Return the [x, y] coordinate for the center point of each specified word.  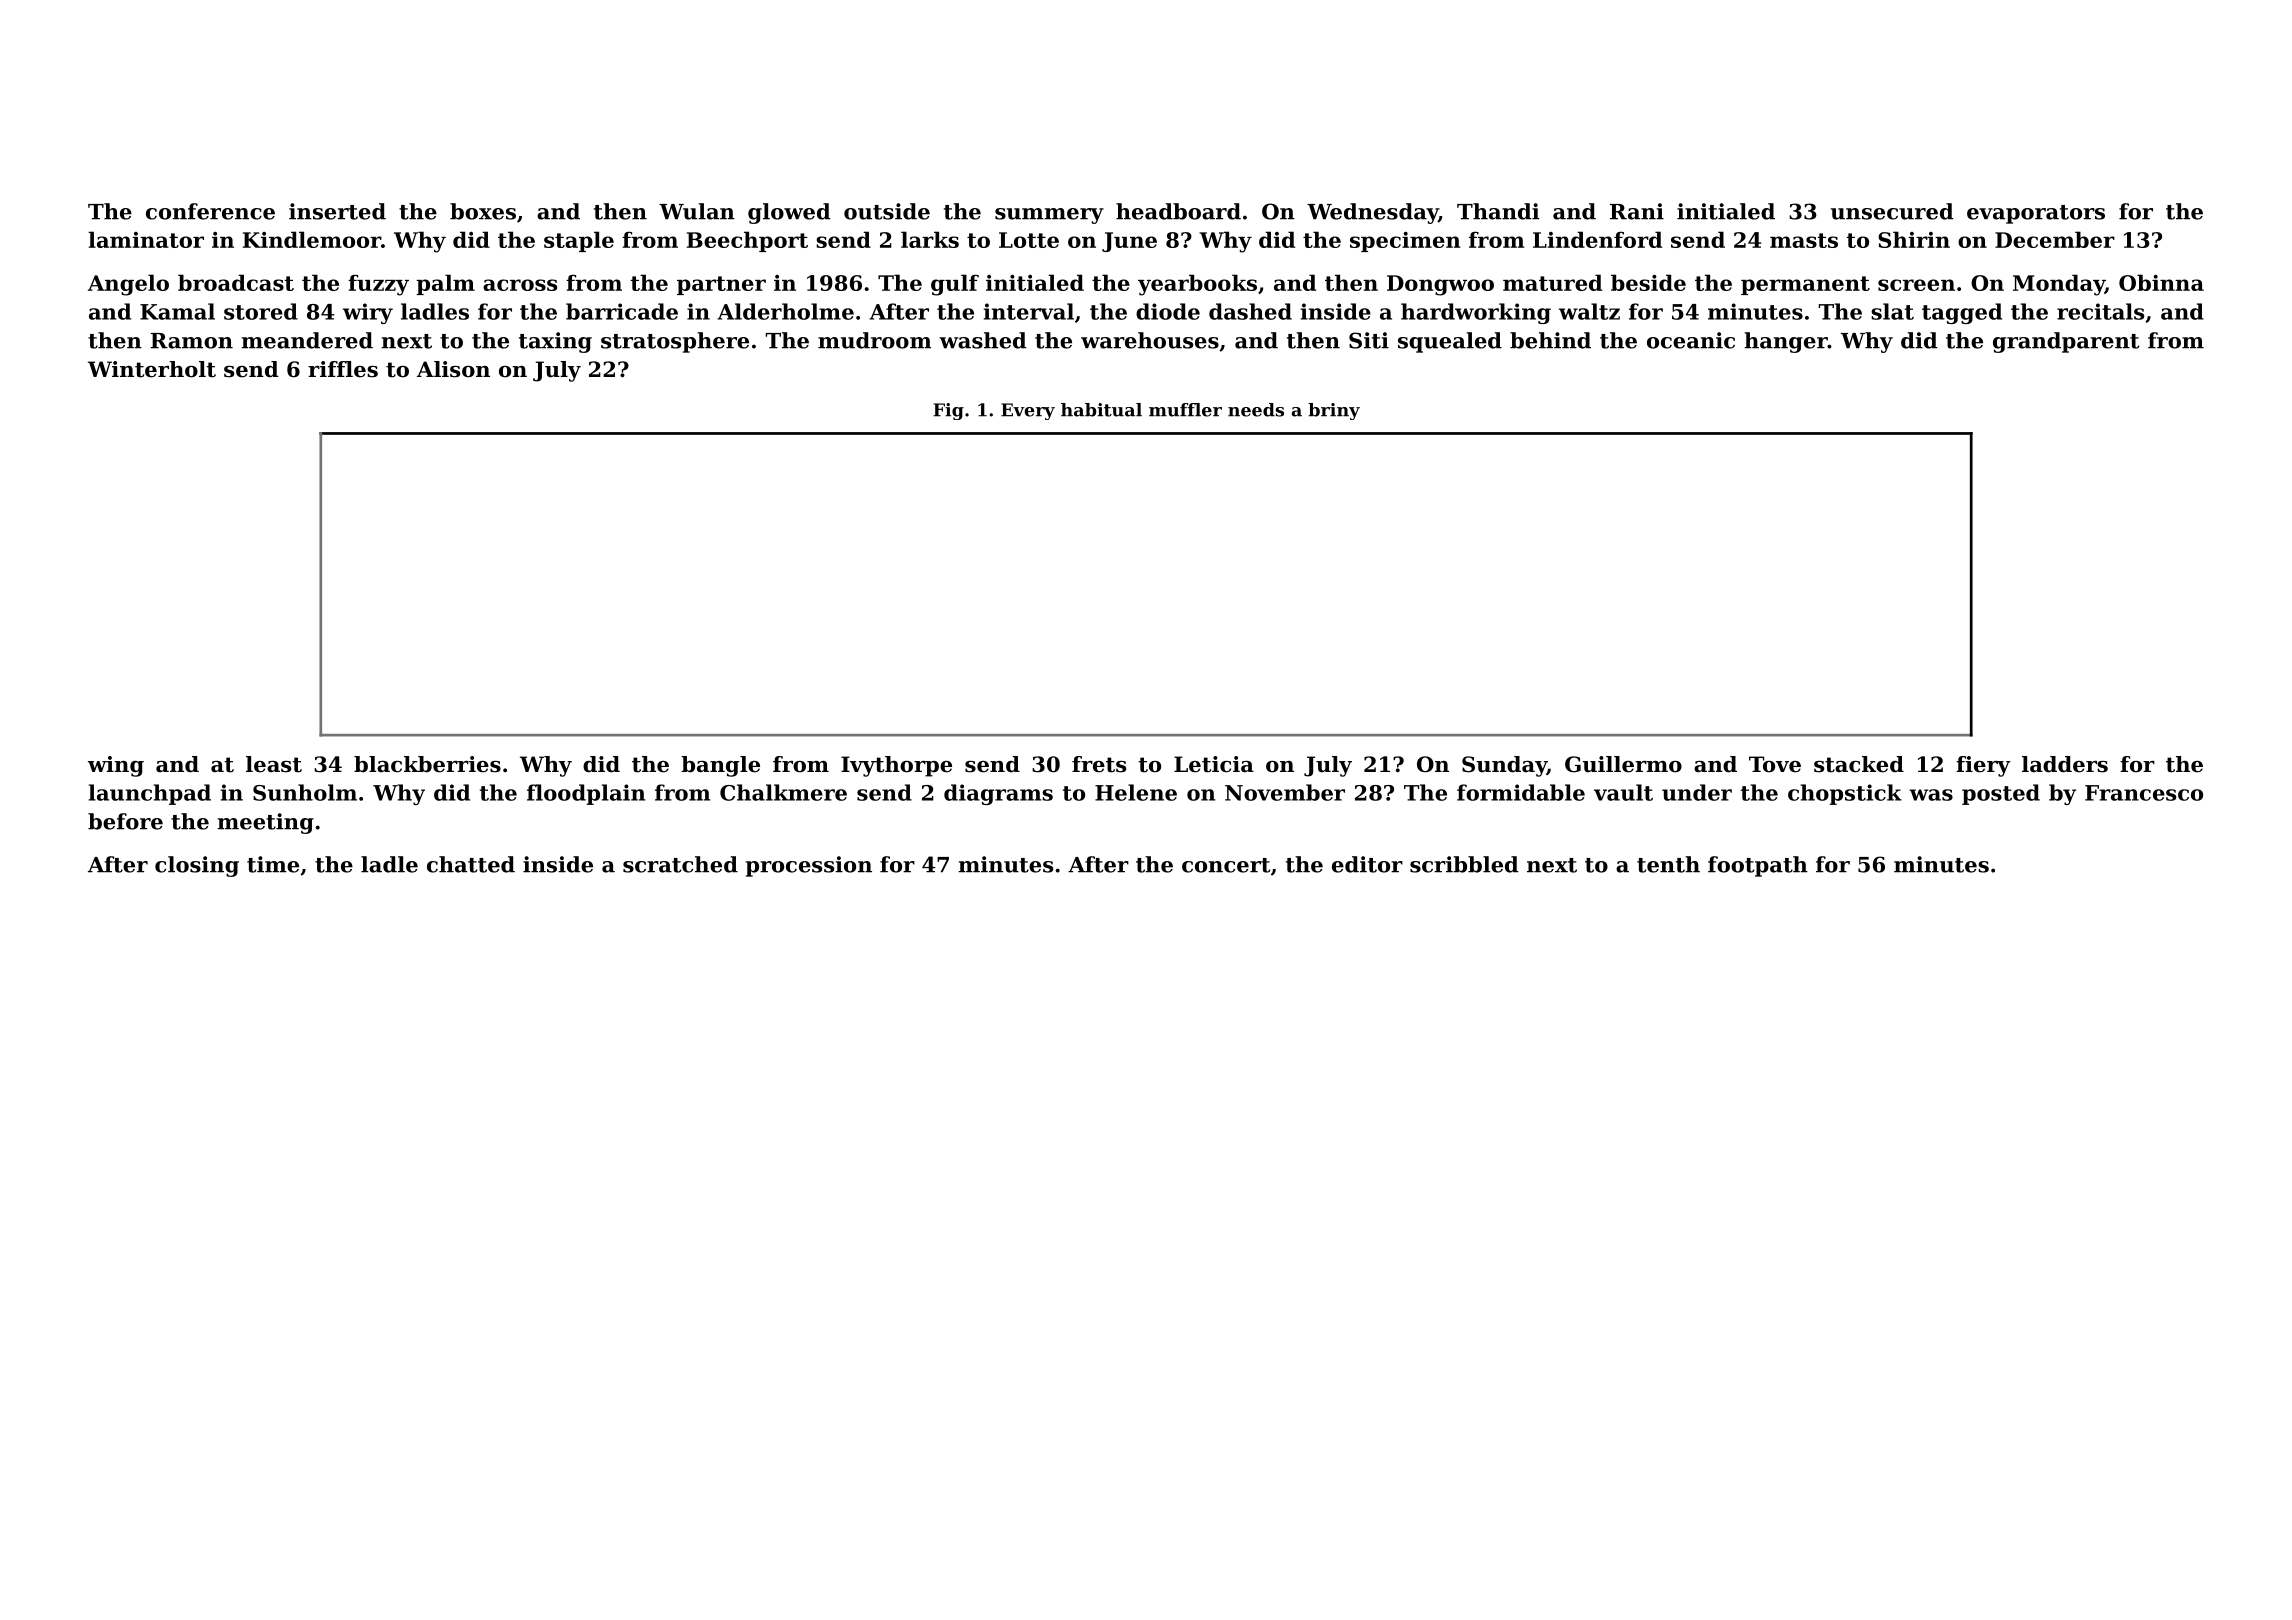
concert [1226, 865]
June [1129, 242]
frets [1099, 764]
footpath [1758, 866]
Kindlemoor [312, 239]
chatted [471, 864]
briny [1334, 411]
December [2055, 239]
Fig [948, 411]
